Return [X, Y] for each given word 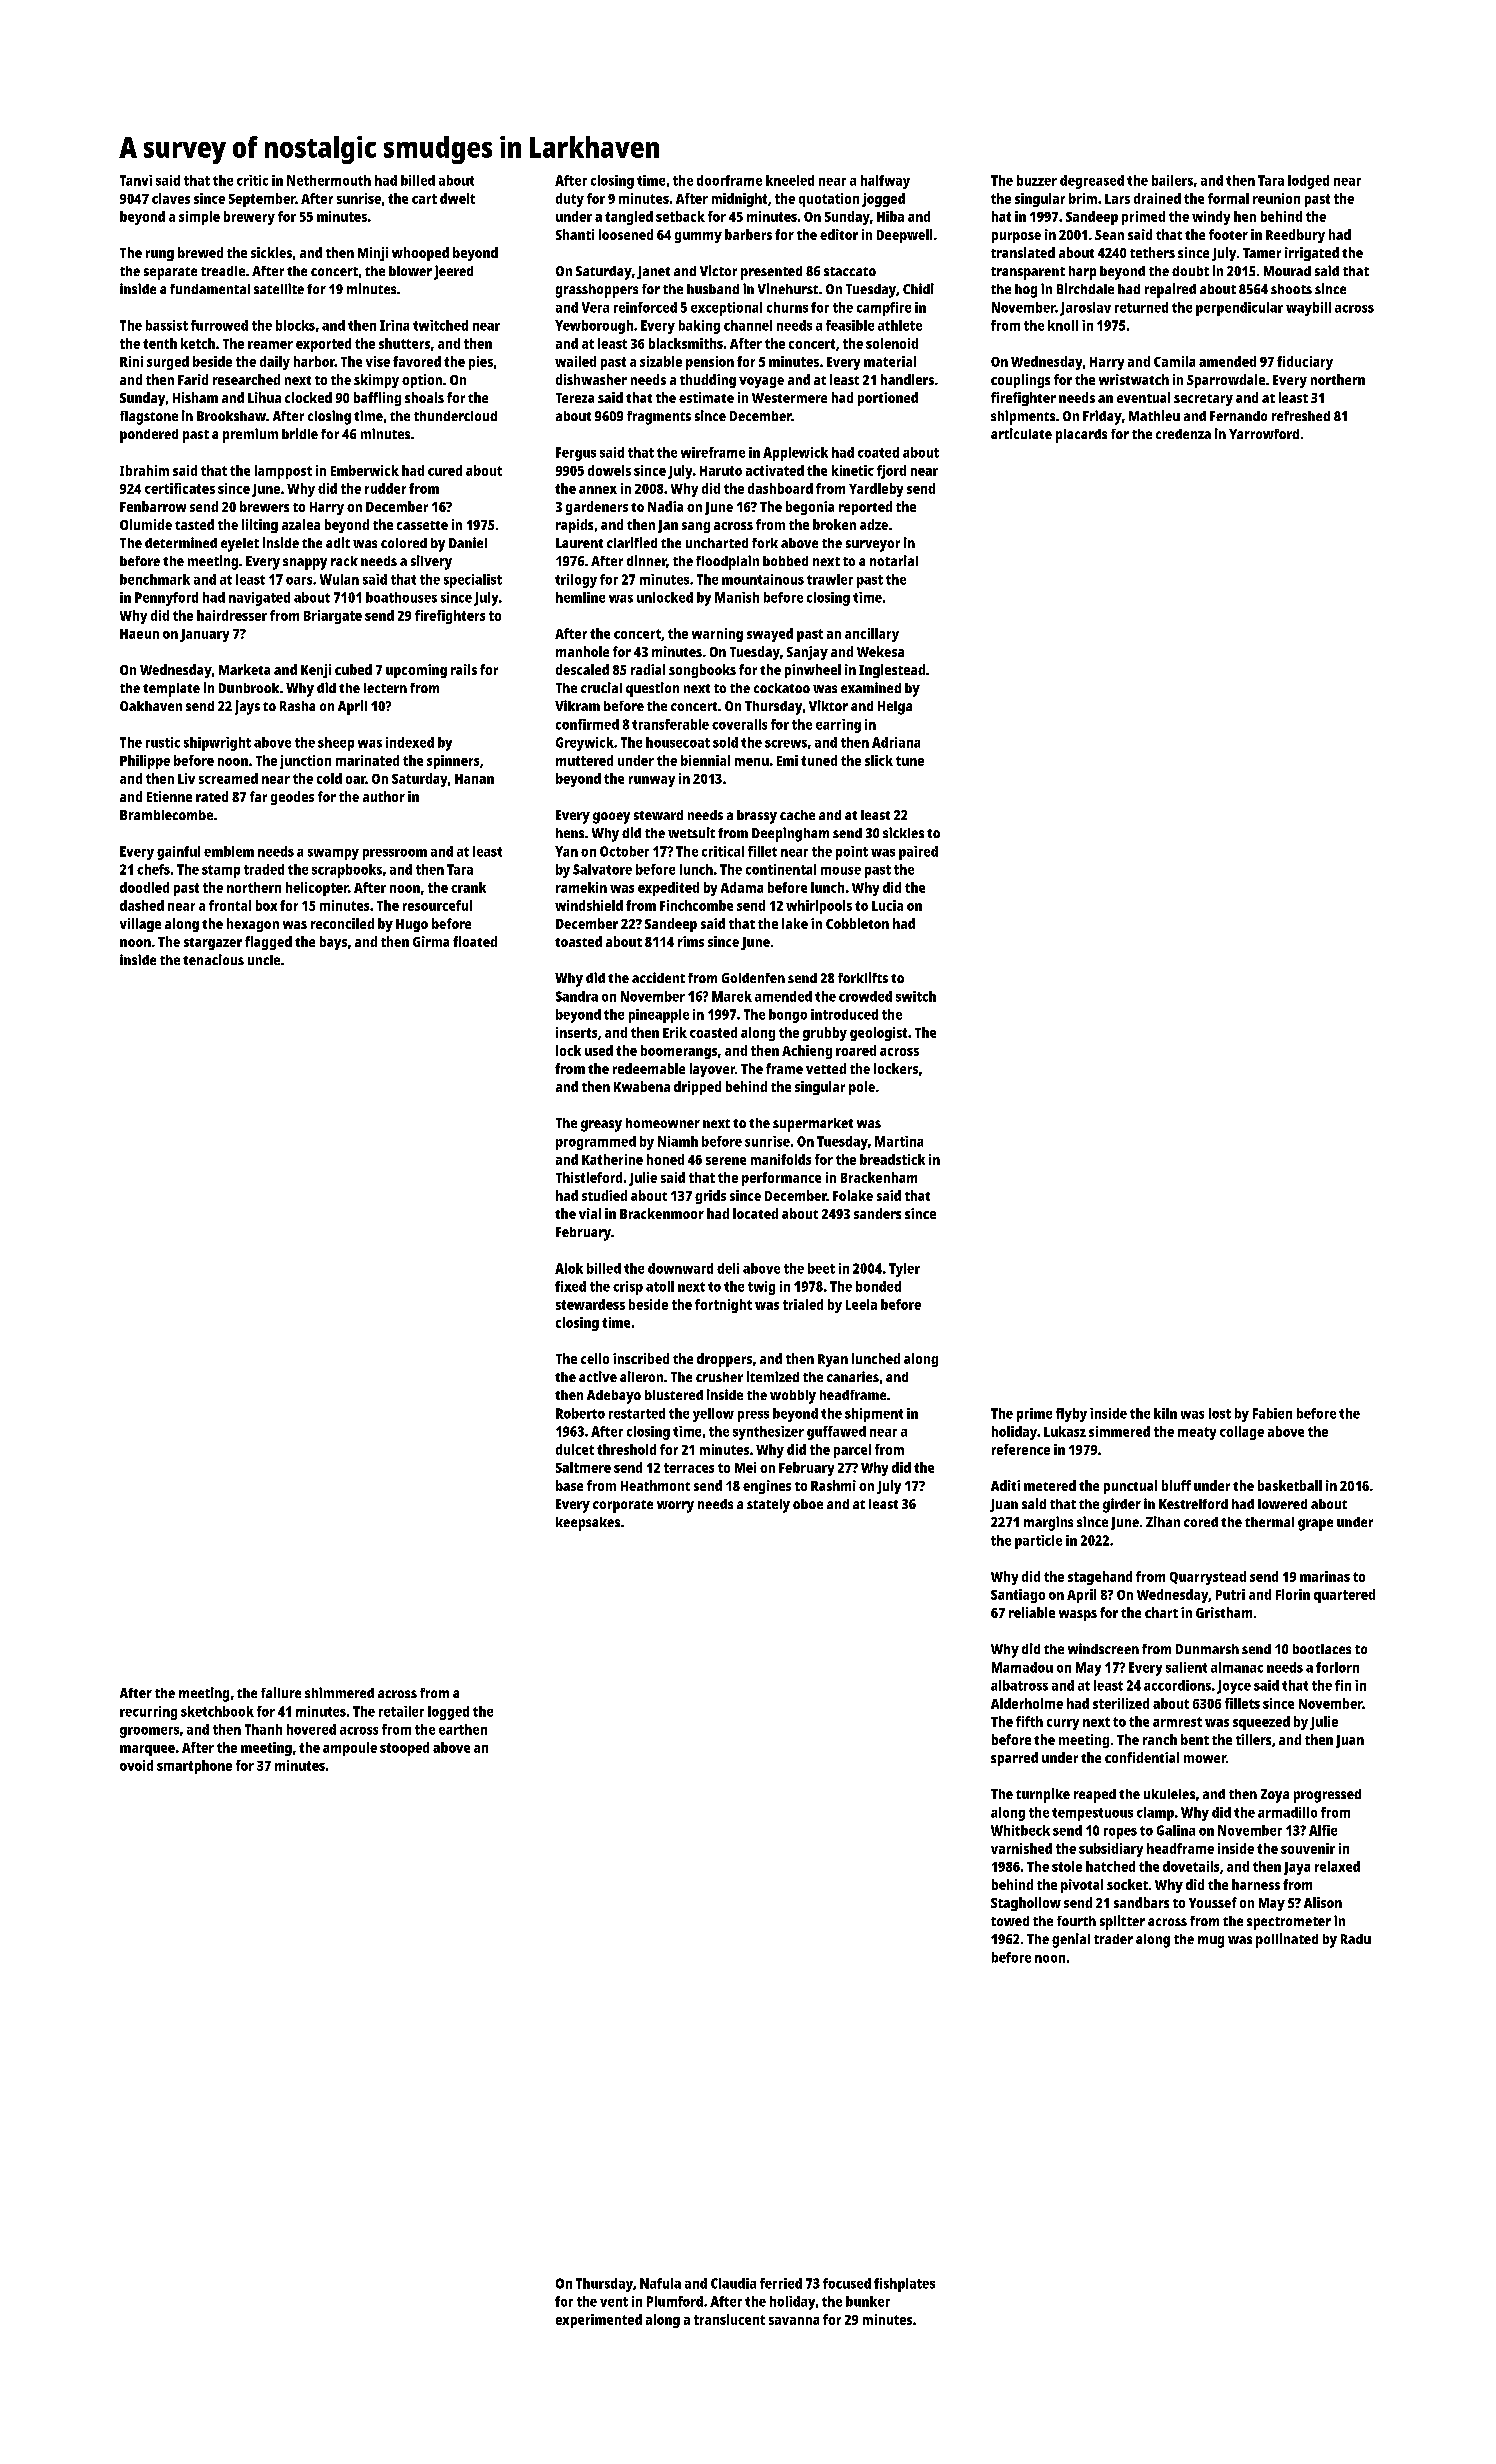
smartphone [194, 1767]
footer [1228, 234]
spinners [453, 762]
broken [834, 524]
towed [1010, 1921]
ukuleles [1169, 1794]
